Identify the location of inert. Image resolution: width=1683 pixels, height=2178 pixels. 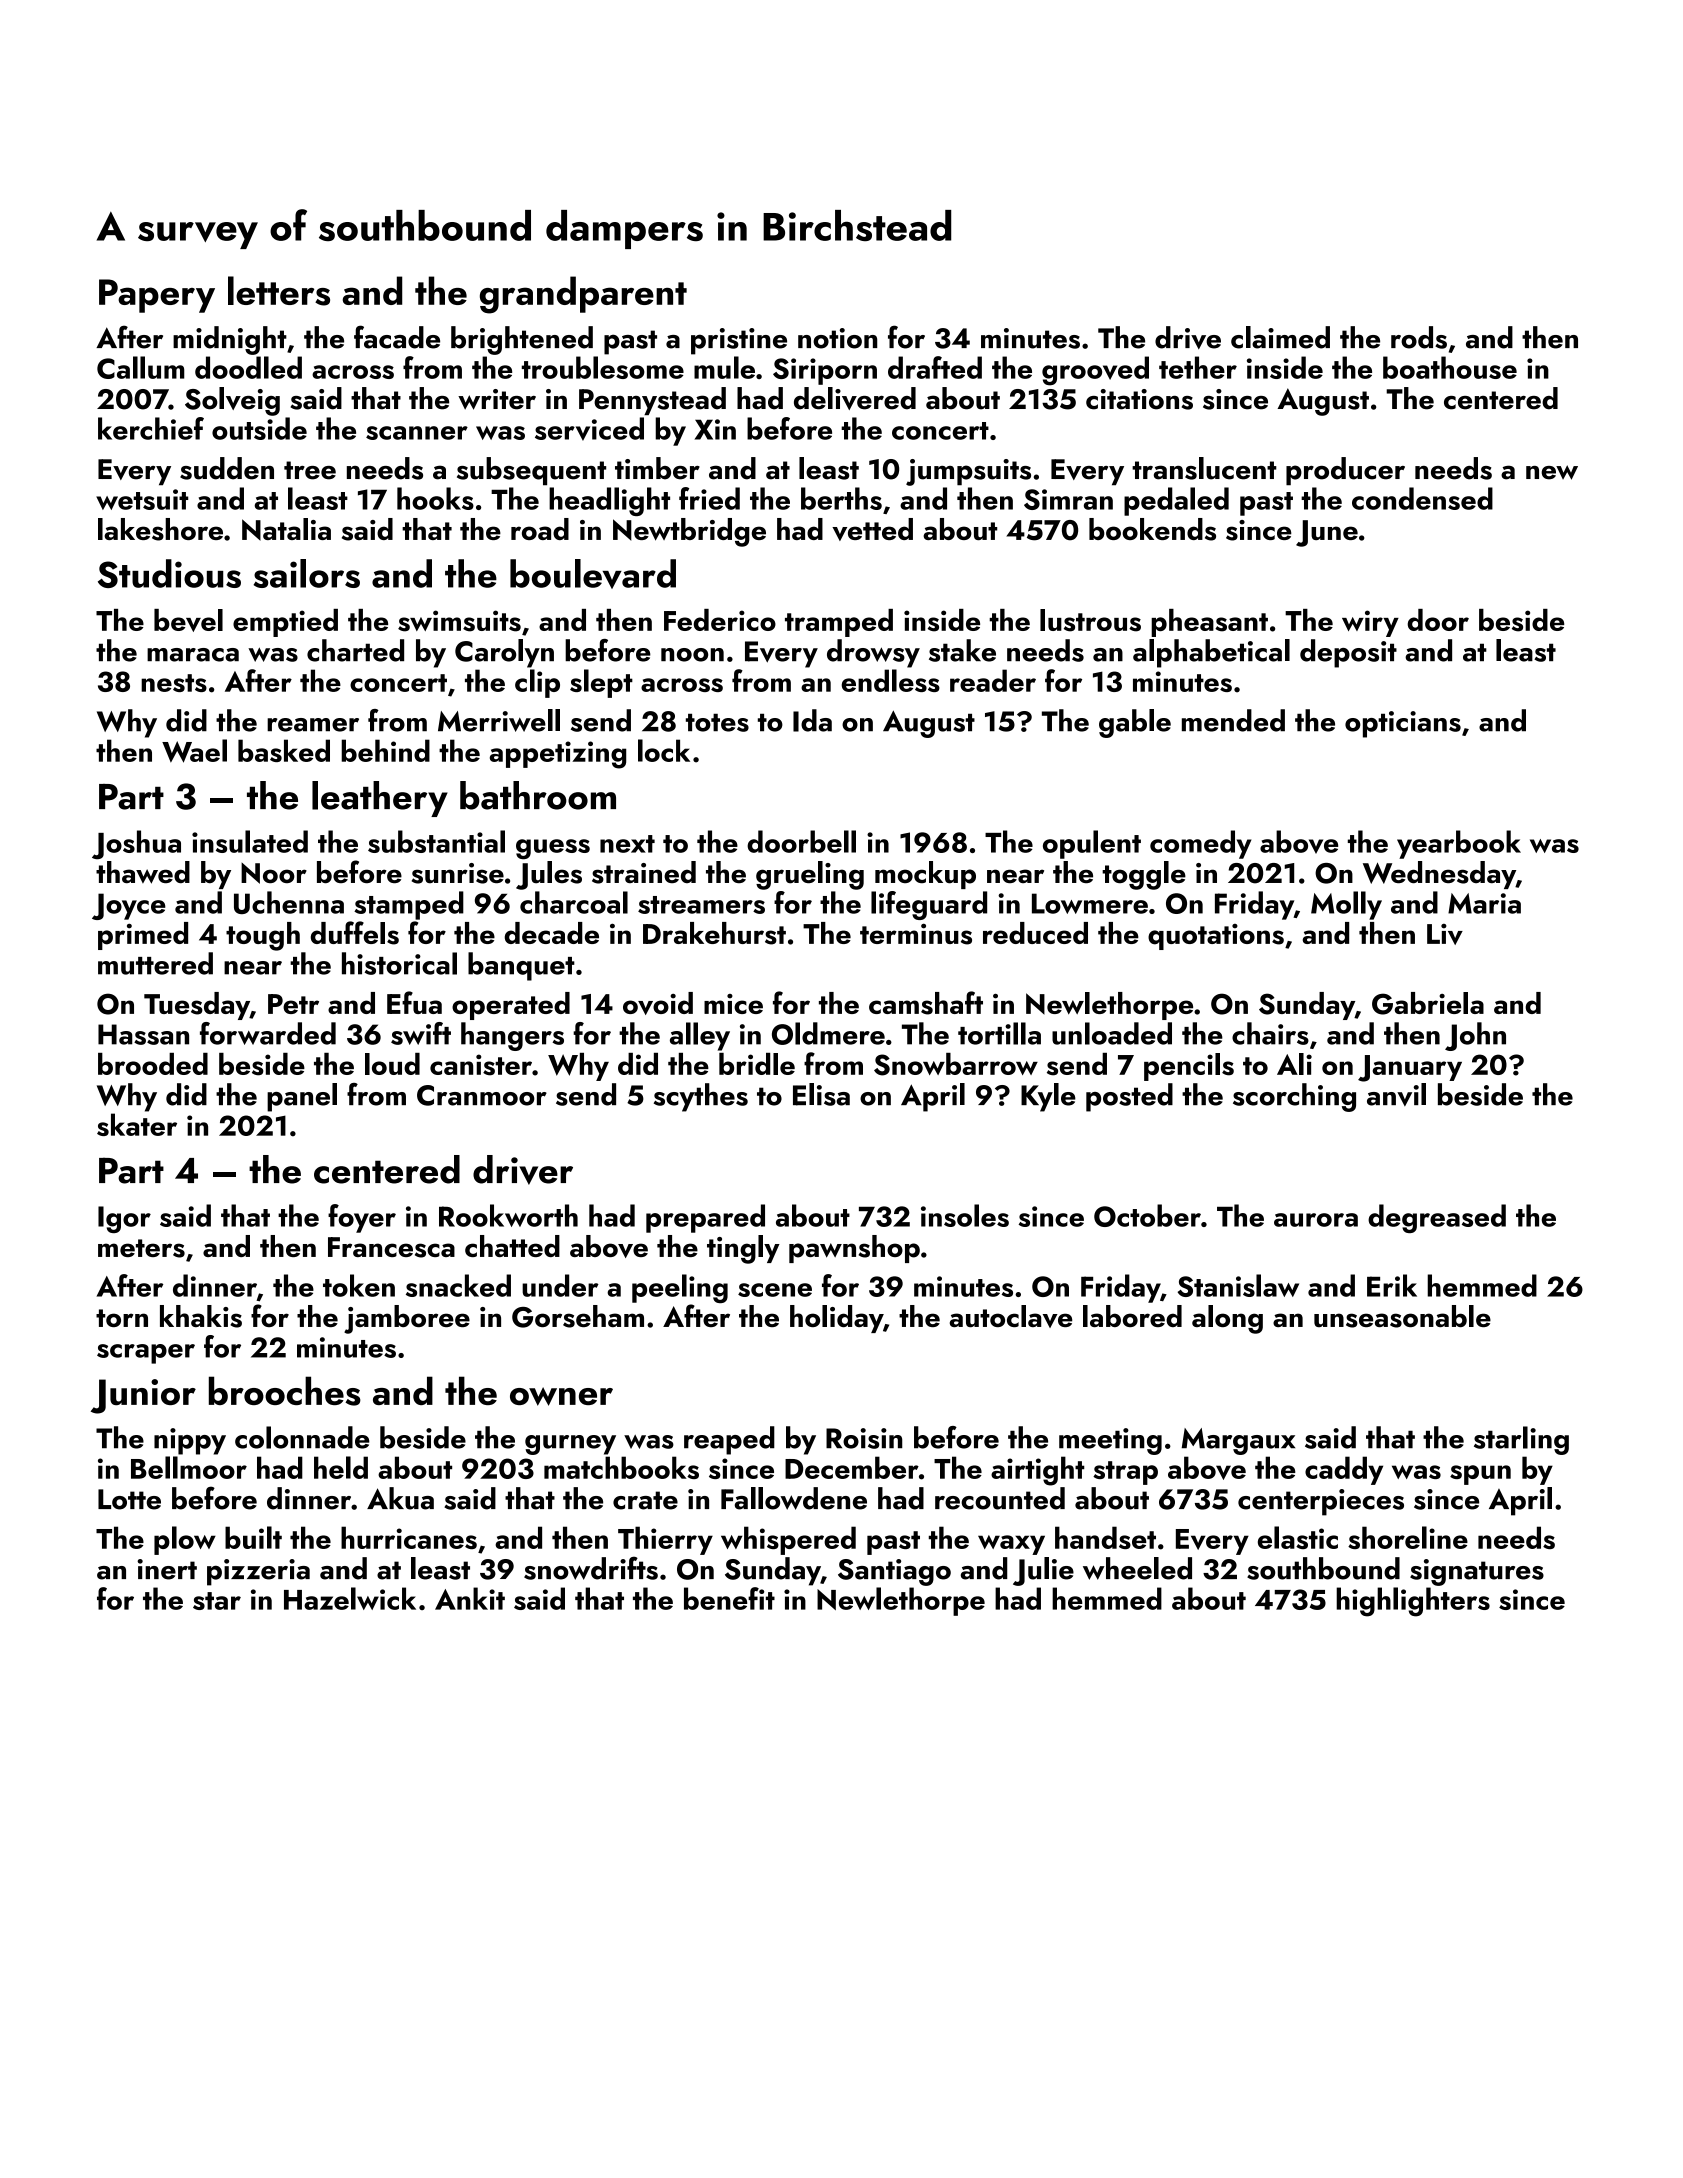
(167, 1569).
